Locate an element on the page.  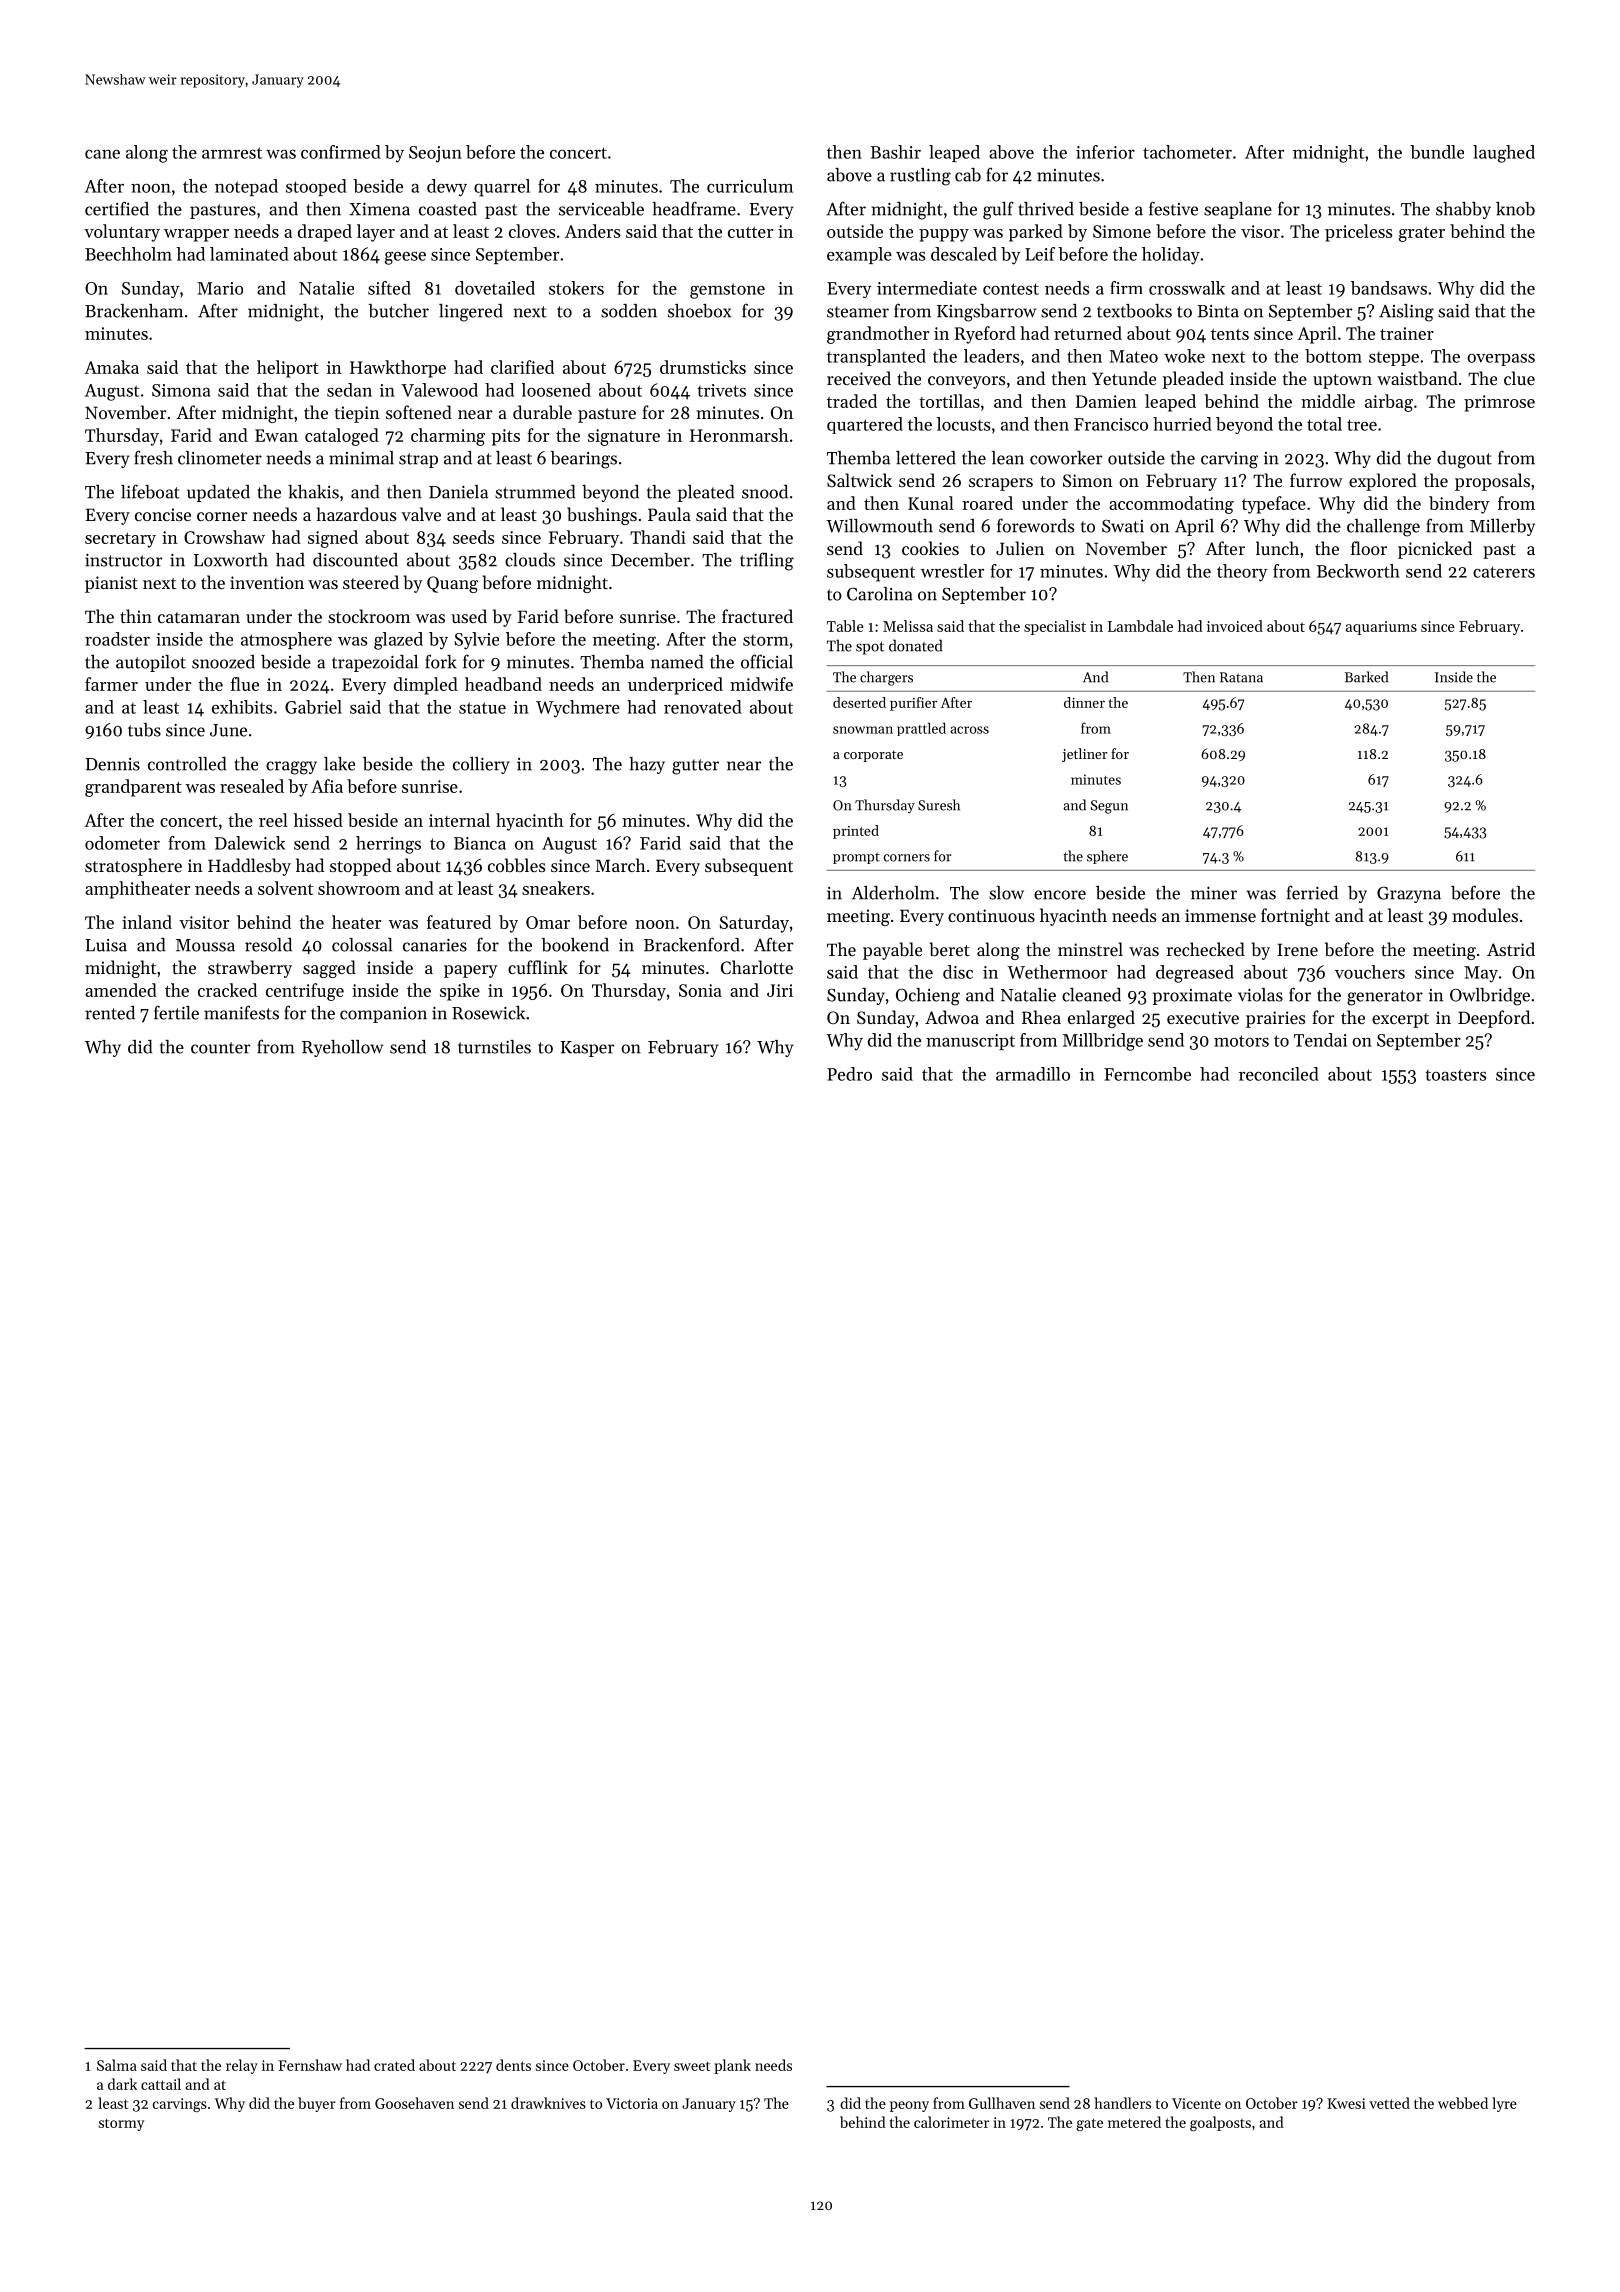
Kasper is located at coordinates (587, 1049).
